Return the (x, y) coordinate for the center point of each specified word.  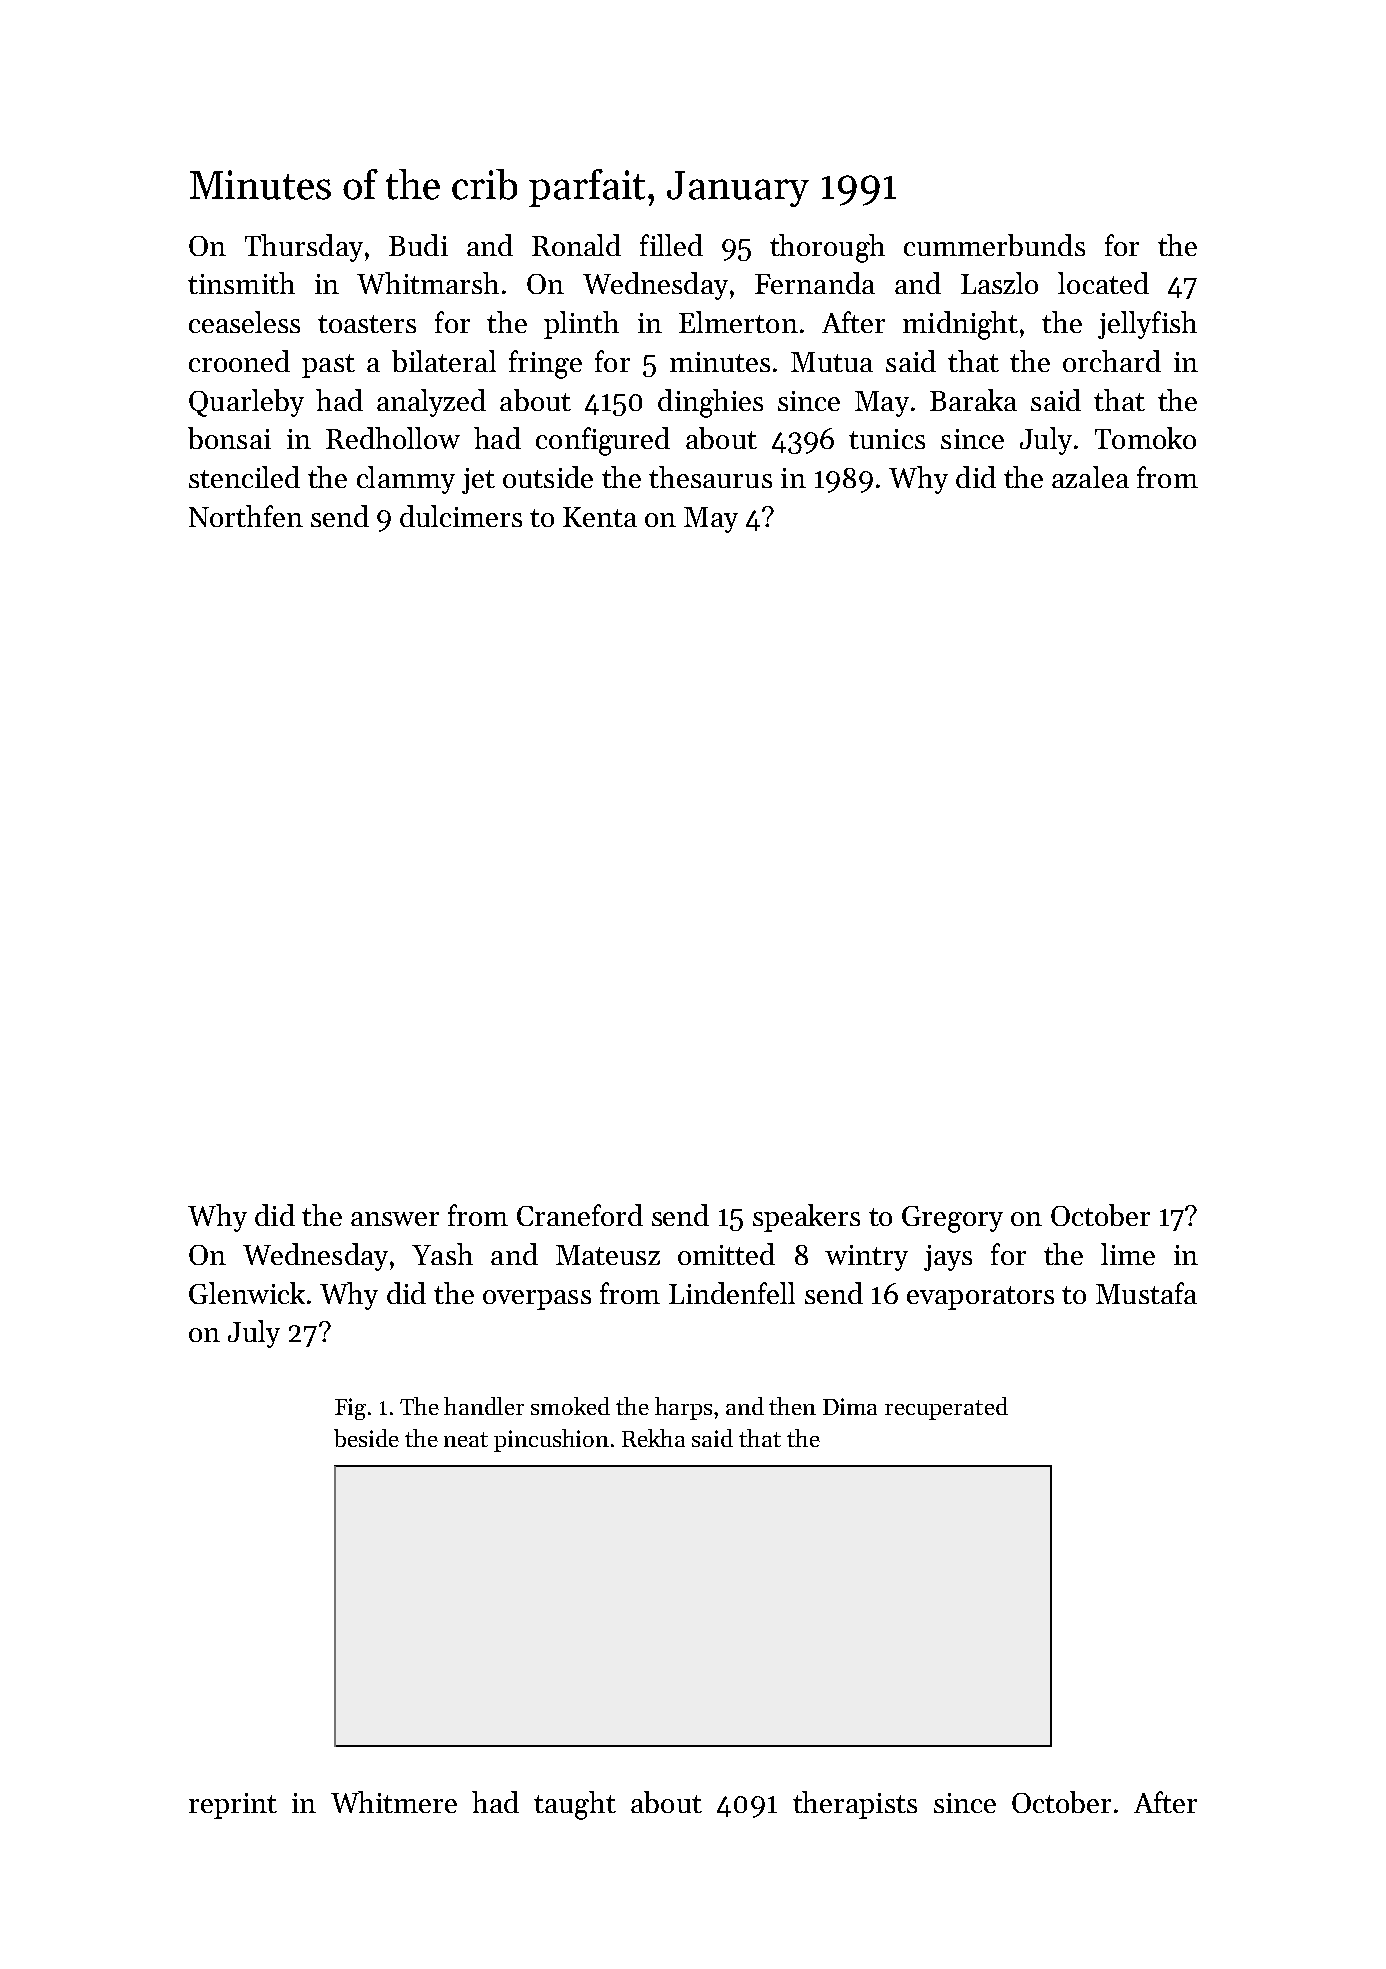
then (792, 1406)
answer (395, 1219)
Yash (442, 1254)
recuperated (946, 1408)
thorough (827, 248)
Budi (418, 245)
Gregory (952, 1219)
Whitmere (394, 1802)
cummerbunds (994, 245)
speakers (806, 1218)
